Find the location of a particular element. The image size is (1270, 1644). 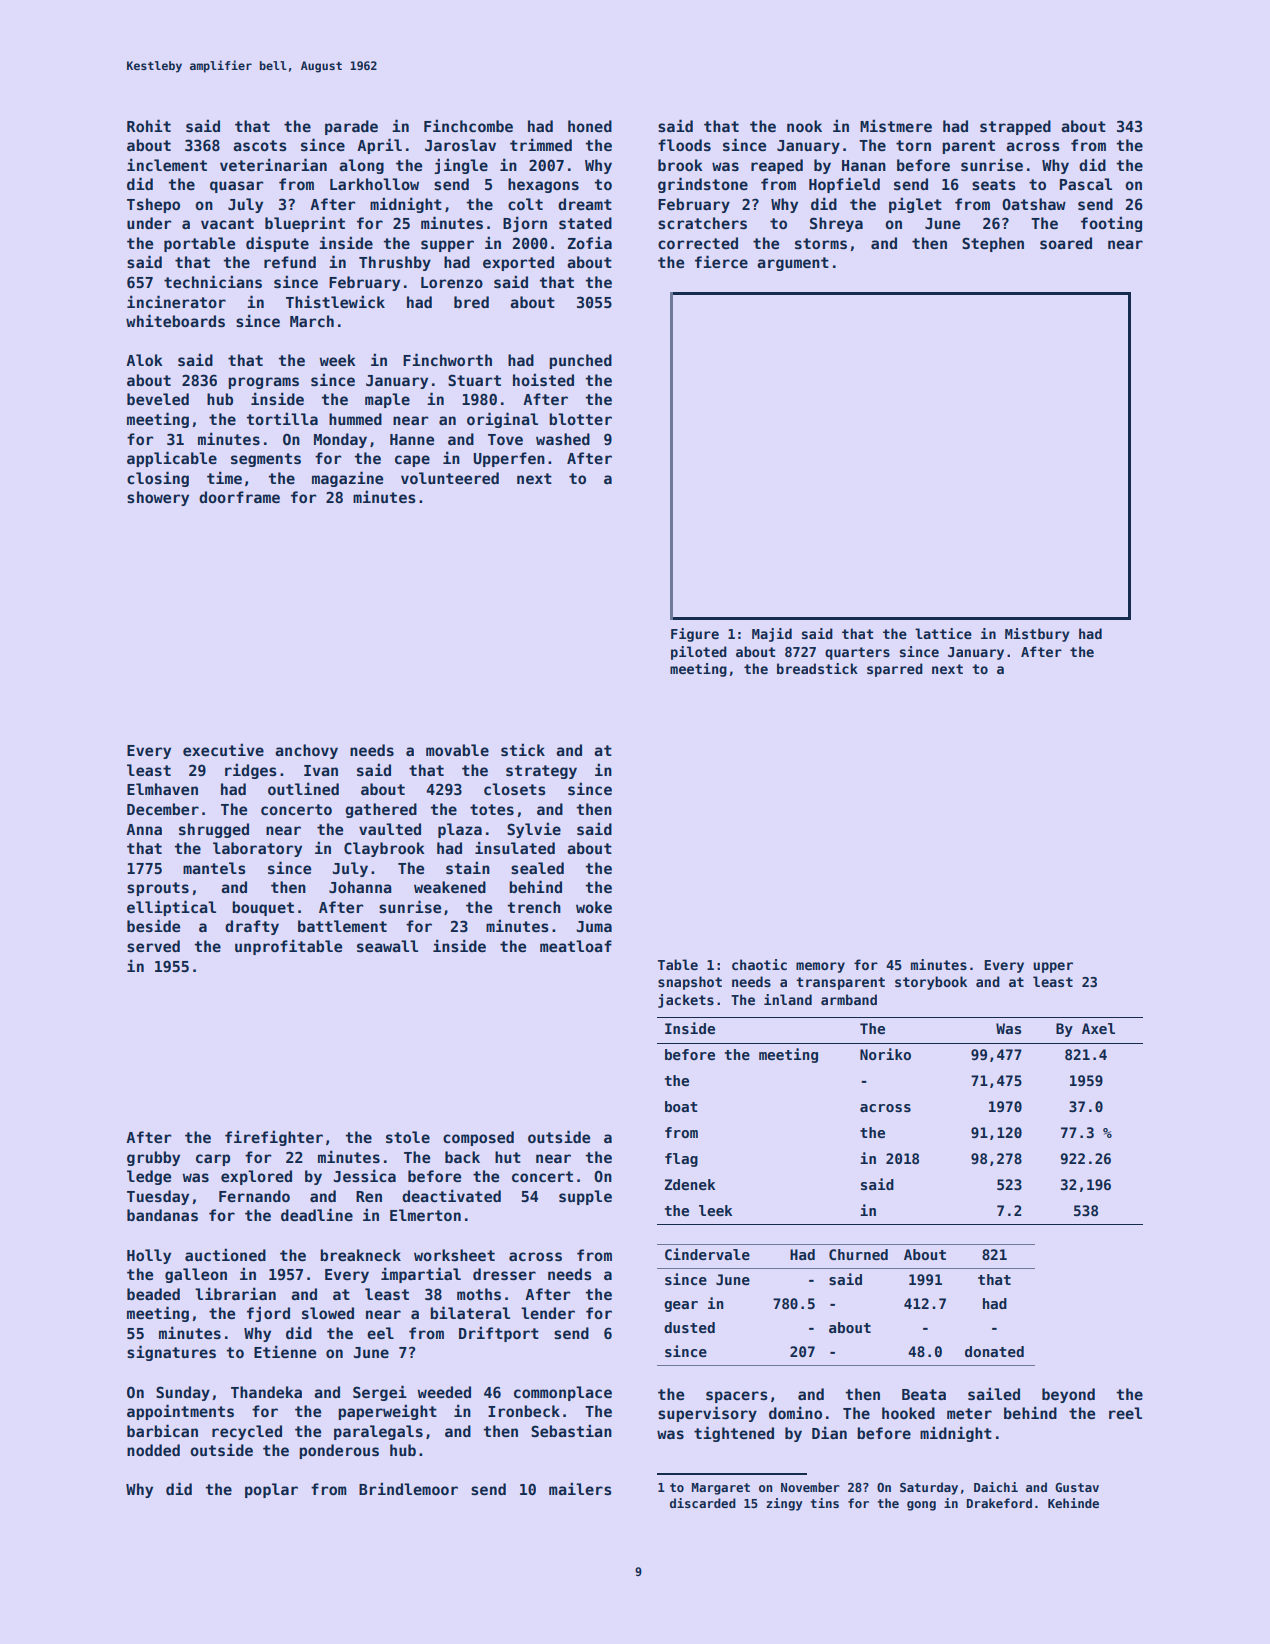

Brindlemoor is located at coordinates (408, 1488).
